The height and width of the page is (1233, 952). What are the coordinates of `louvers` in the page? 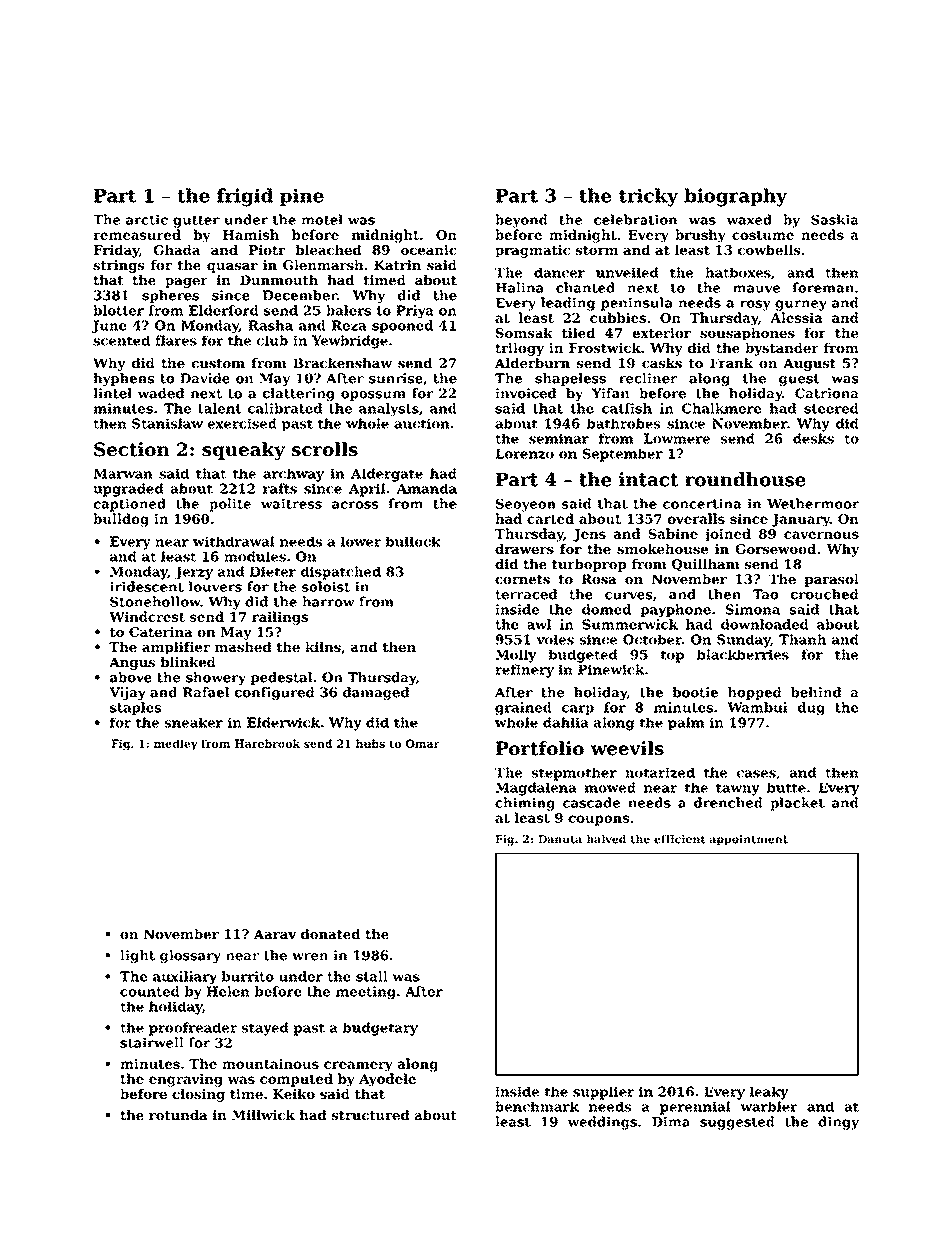 It's located at (215, 586).
